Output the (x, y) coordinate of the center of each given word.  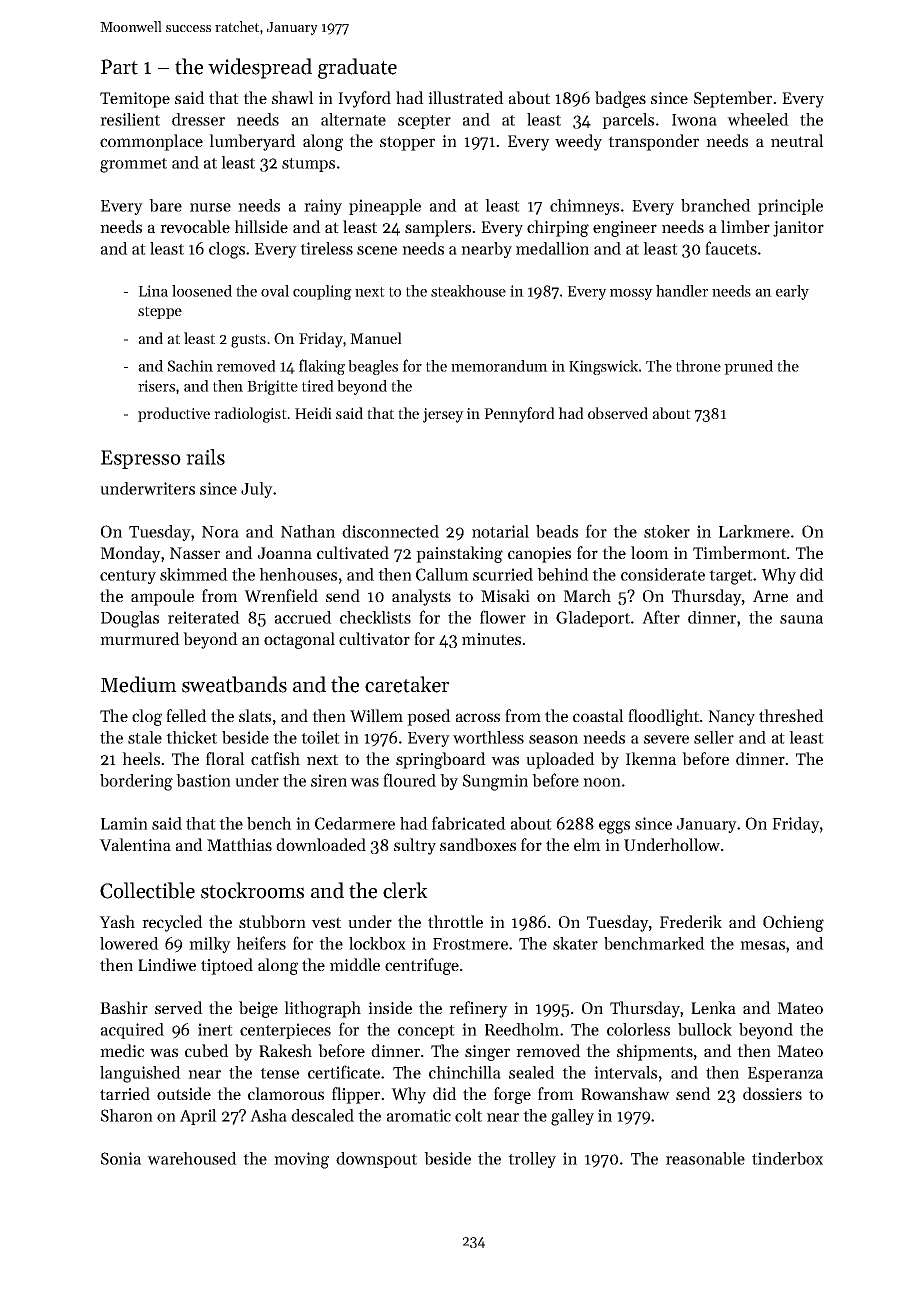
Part (119, 67)
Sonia (121, 1158)
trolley (532, 1160)
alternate (353, 119)
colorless (638, 1029)
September (733, 99)
